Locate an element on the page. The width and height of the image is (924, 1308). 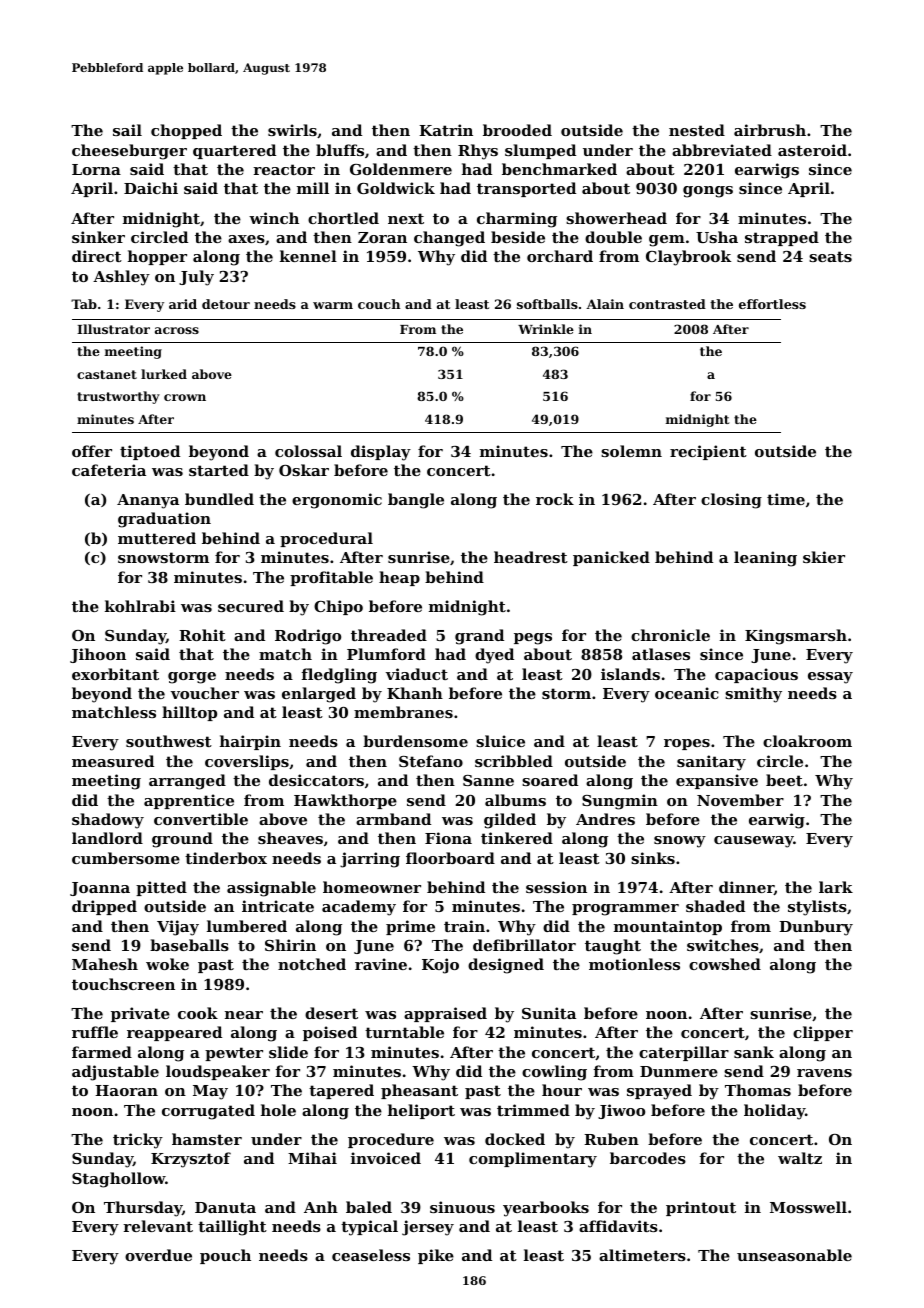
prime is located at coordinates (410, 927).
